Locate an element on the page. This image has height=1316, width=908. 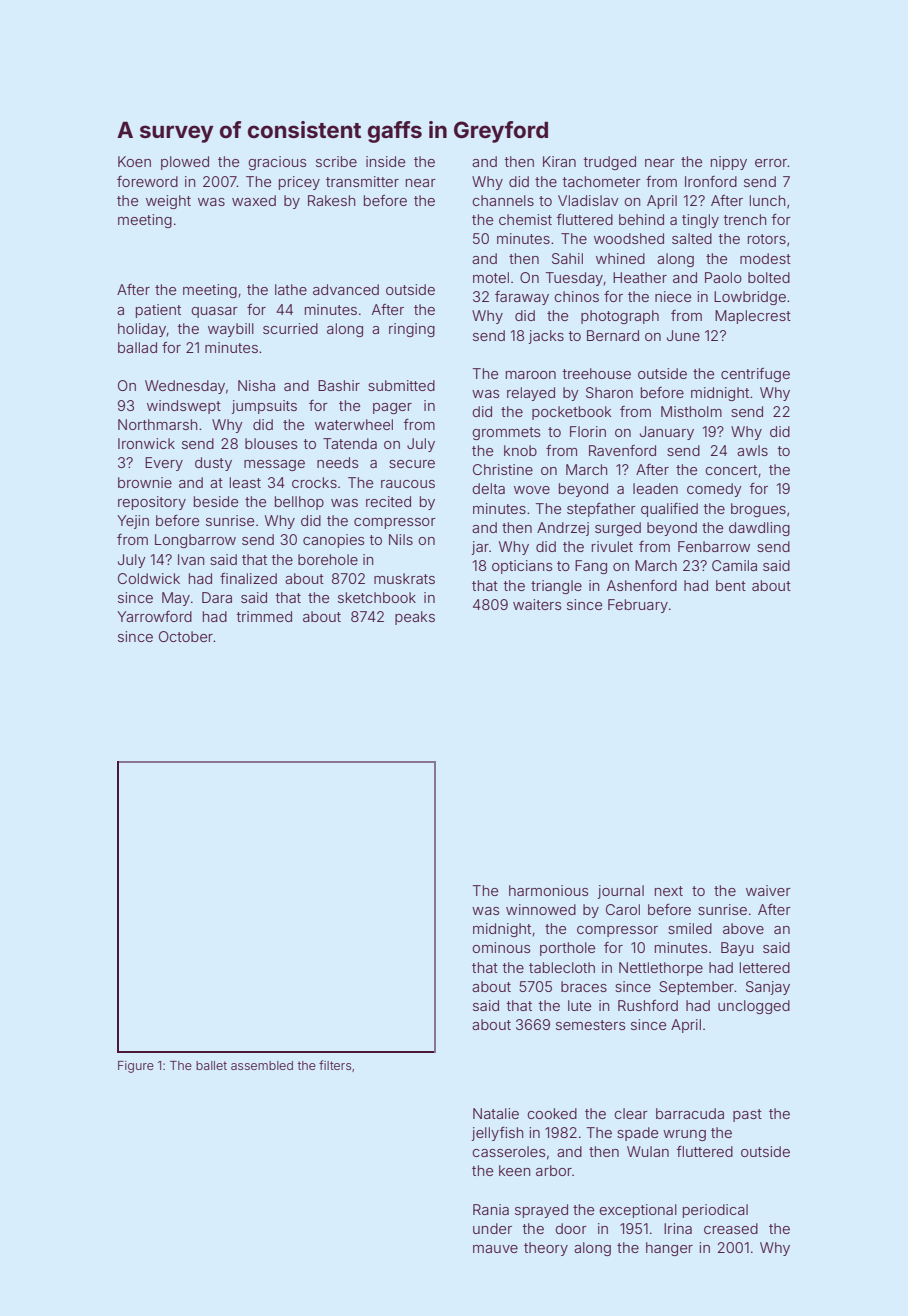
peaks is located at coordinates (415, 618).
